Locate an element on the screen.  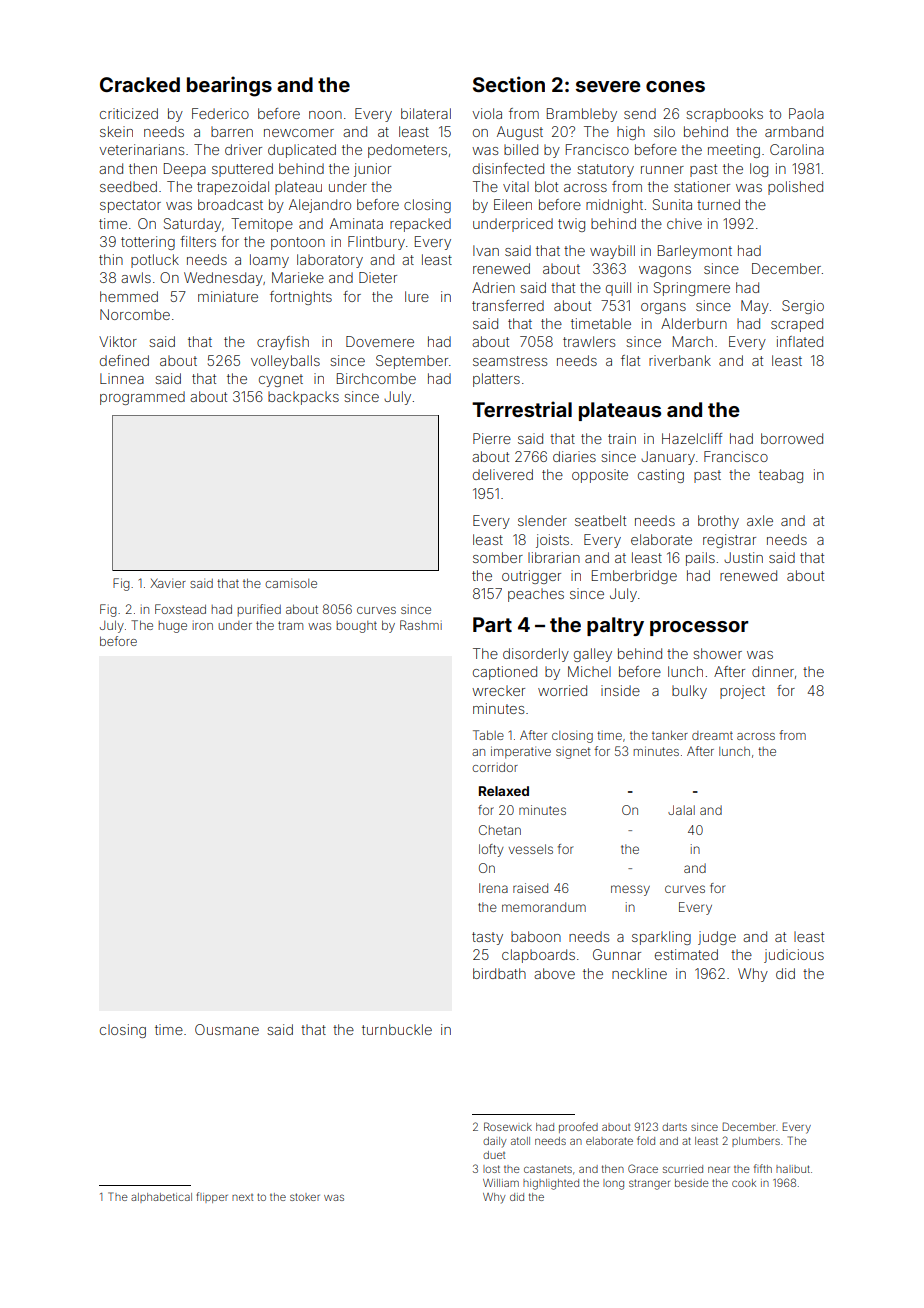
Emberbridge is located at coordinates (634, 577).
